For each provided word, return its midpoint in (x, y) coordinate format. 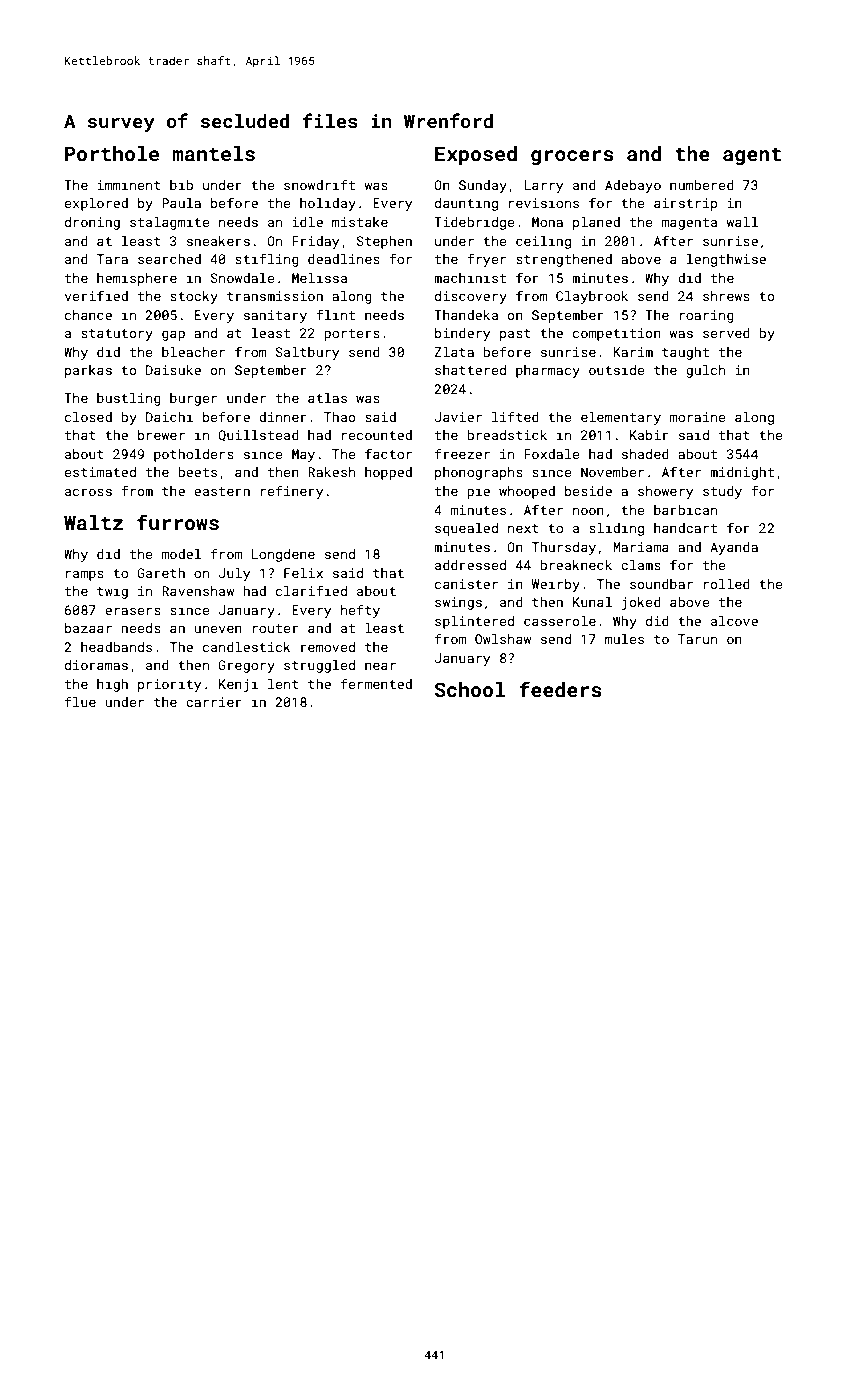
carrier (214, 702)
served (726, 333)
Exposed (476, 155)
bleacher (193, 352)
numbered (702, 185)
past (515, 335)
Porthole (112, 153)
